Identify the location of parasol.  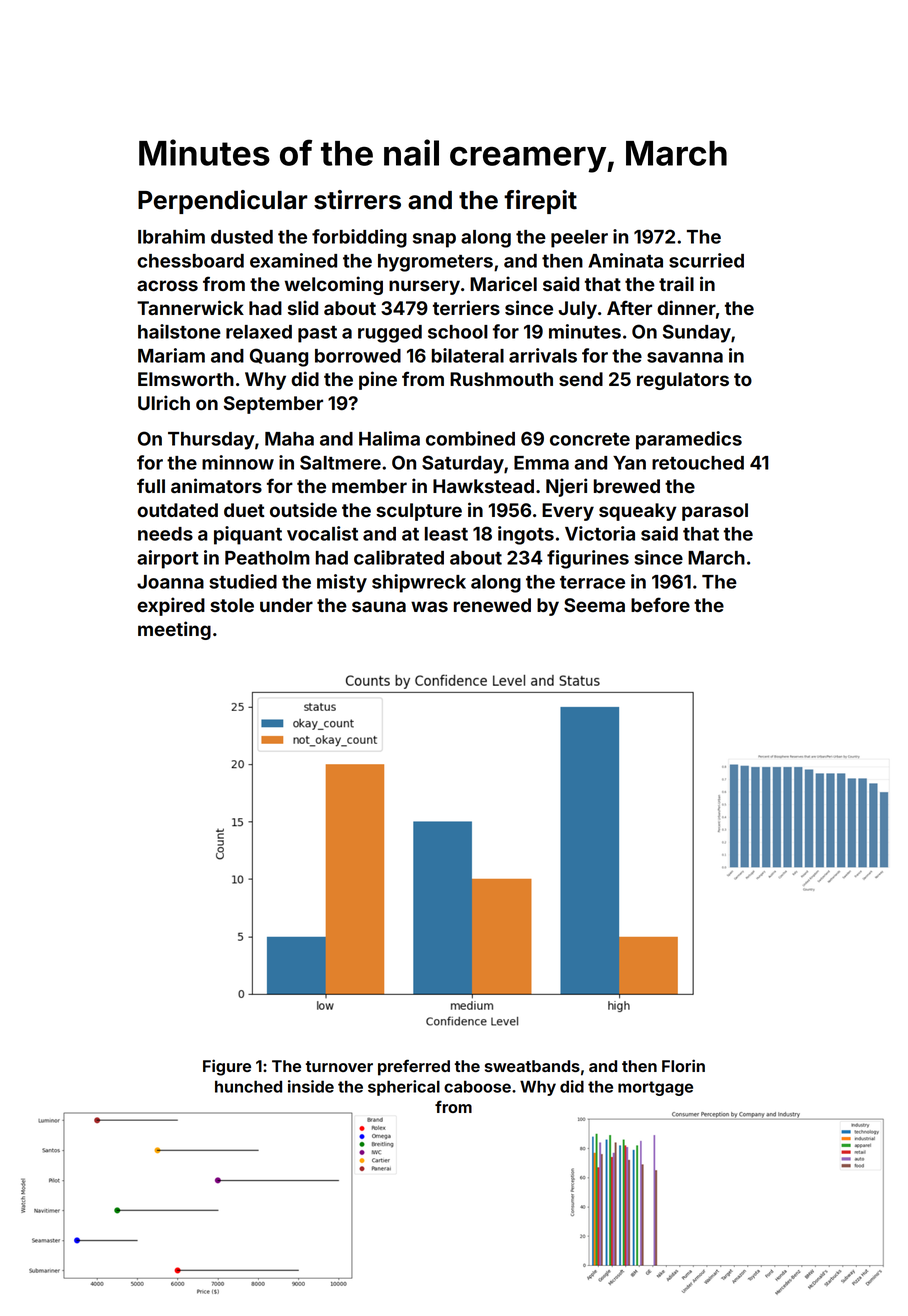
(715, 512).
